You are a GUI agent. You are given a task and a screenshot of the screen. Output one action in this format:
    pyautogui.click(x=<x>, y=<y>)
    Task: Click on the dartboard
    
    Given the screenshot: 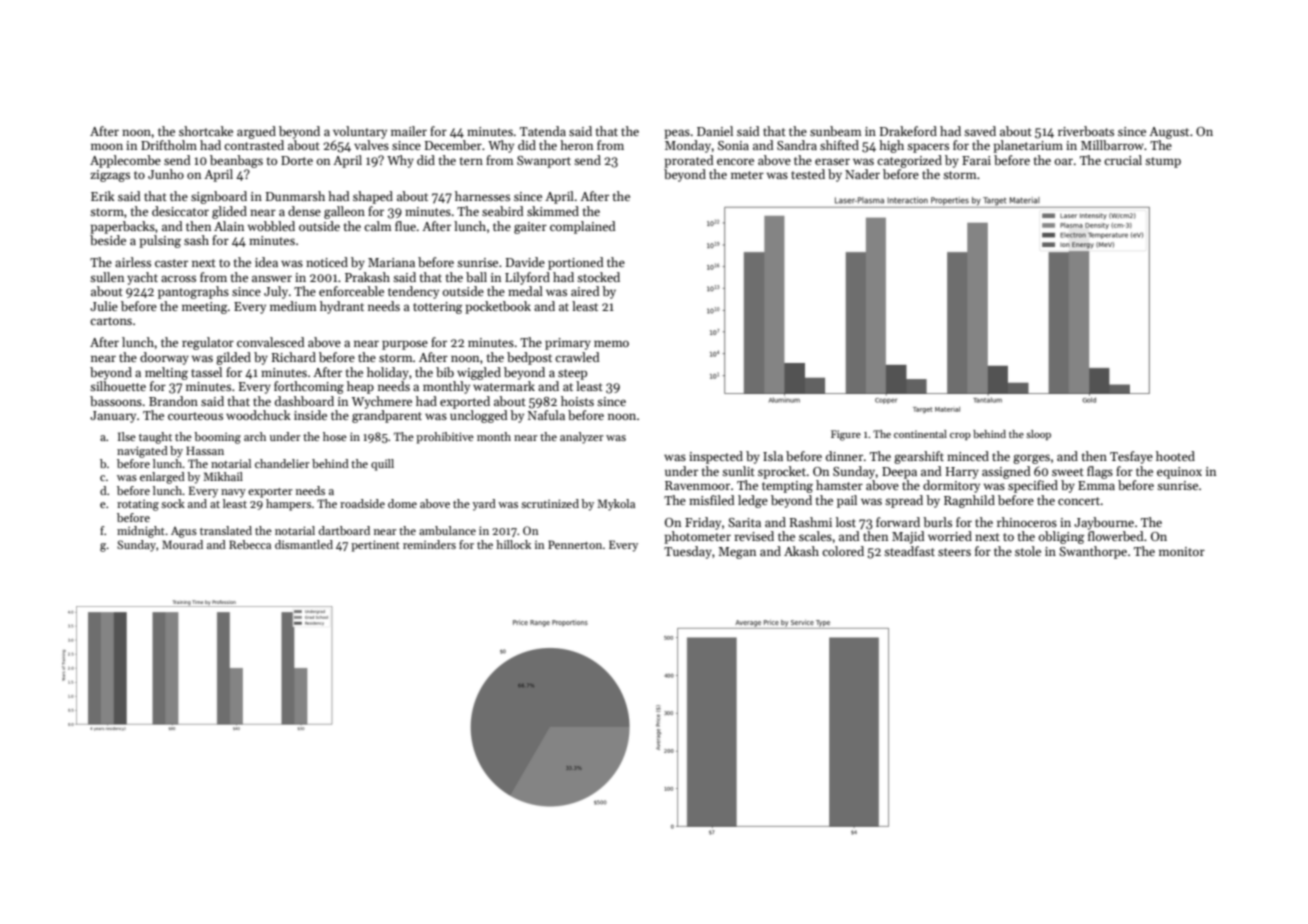 What is the action you would take?
    pyautogui.click(x=344, y=530)
